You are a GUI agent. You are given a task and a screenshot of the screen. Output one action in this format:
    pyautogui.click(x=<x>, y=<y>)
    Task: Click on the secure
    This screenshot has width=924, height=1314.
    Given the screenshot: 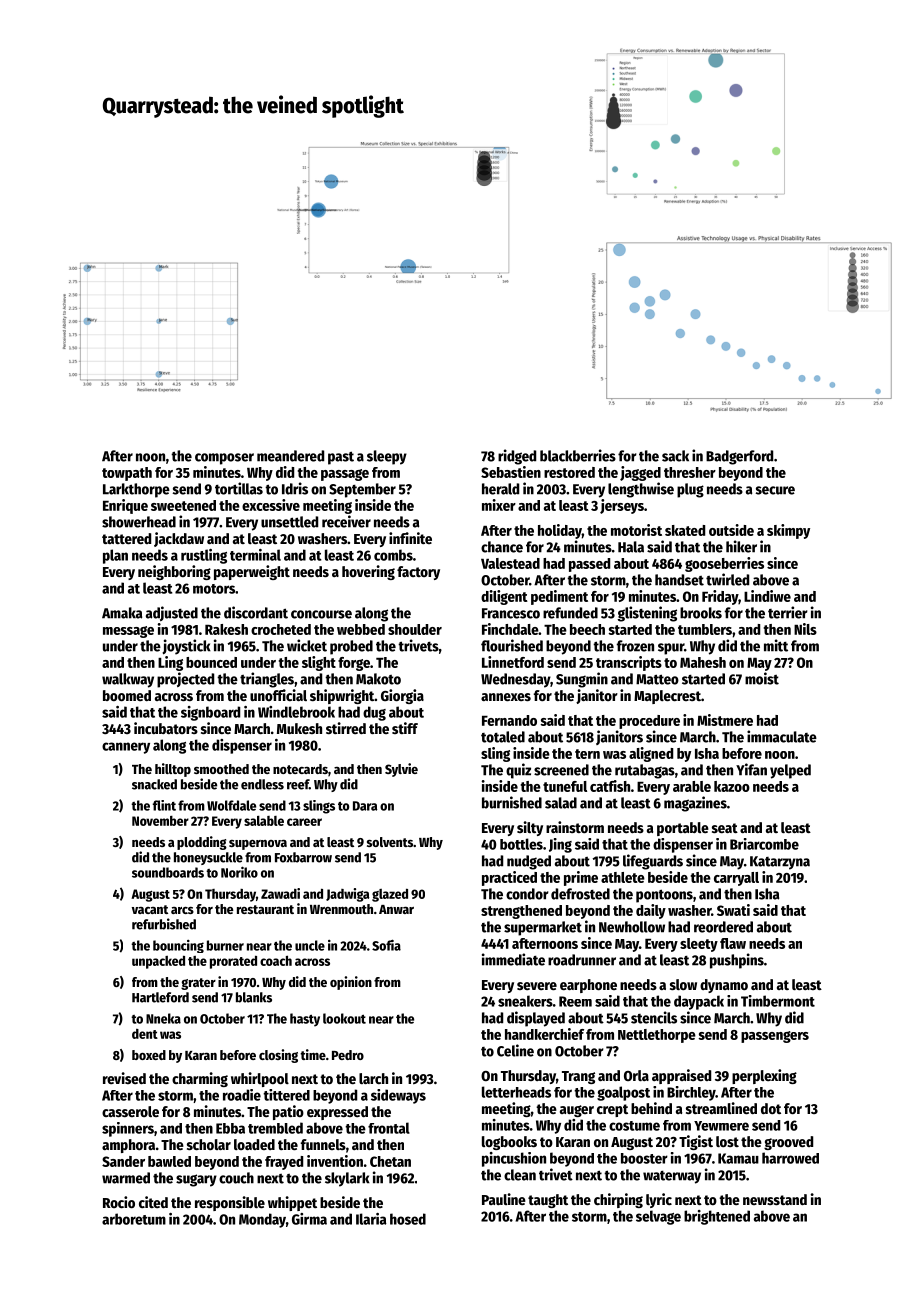 What is the action you would take?
    pyautogui.click(x=775, y=490)
